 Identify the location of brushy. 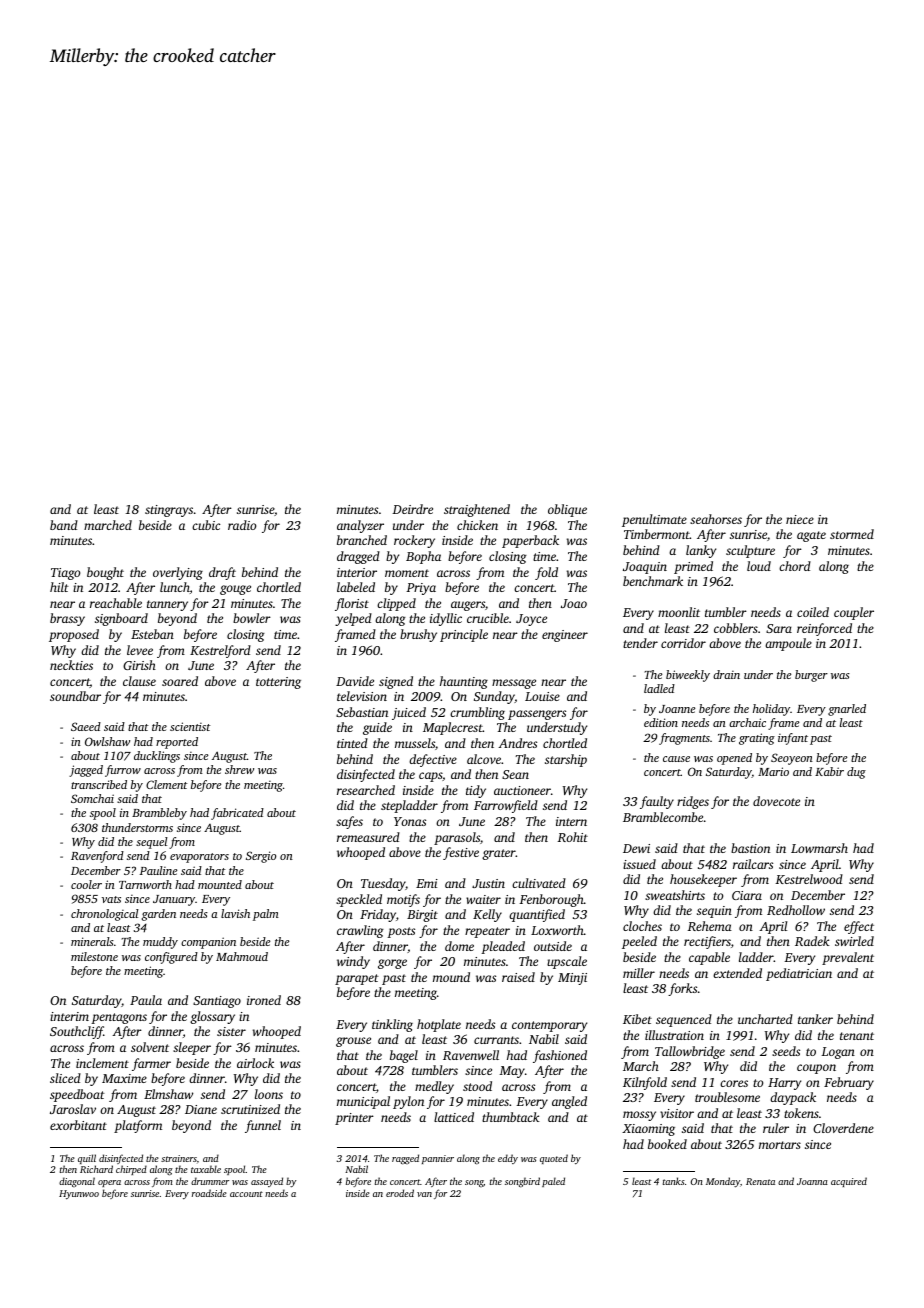
(418, 635).
